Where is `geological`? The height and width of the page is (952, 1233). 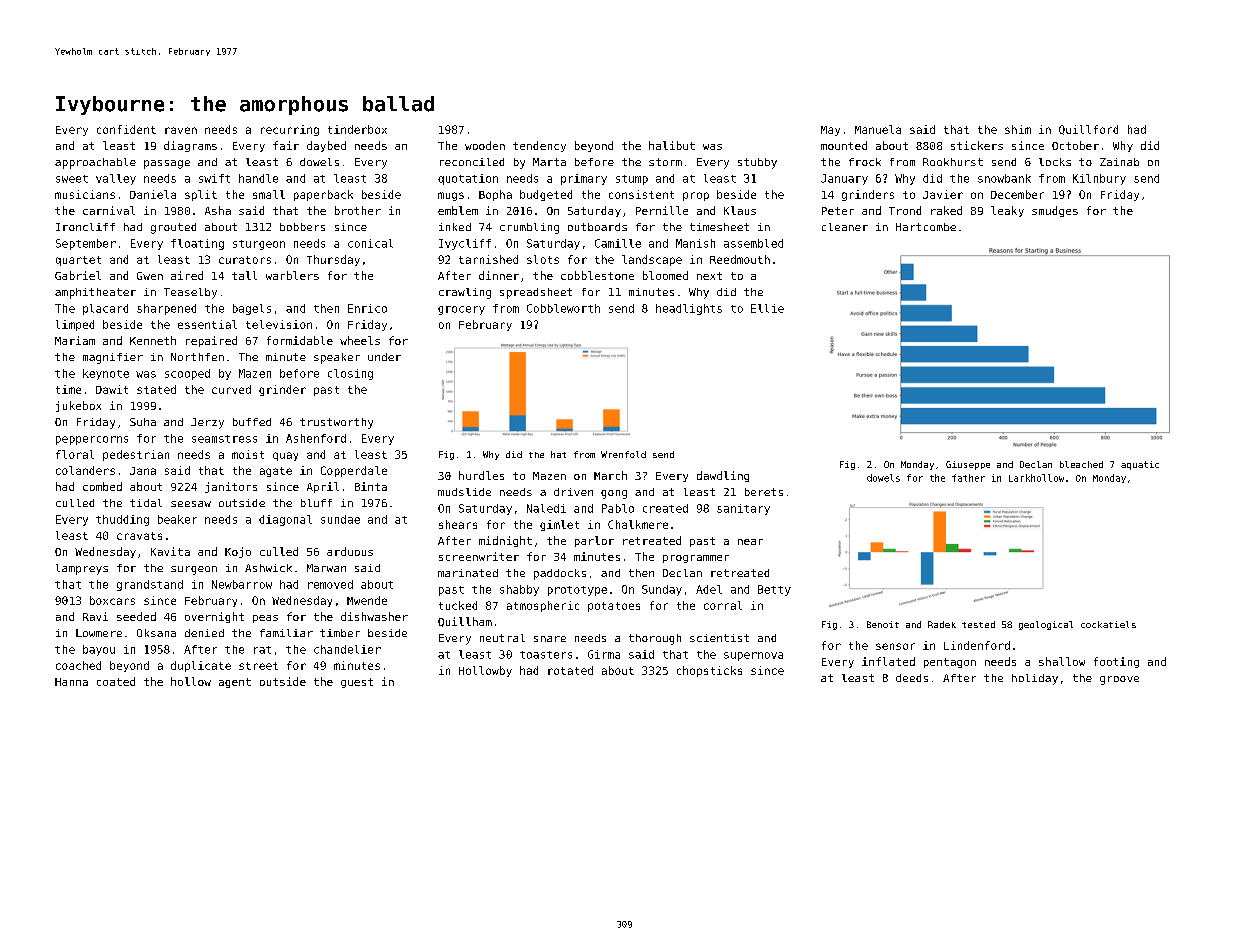 geological is located at coordinates (1046, 625).
